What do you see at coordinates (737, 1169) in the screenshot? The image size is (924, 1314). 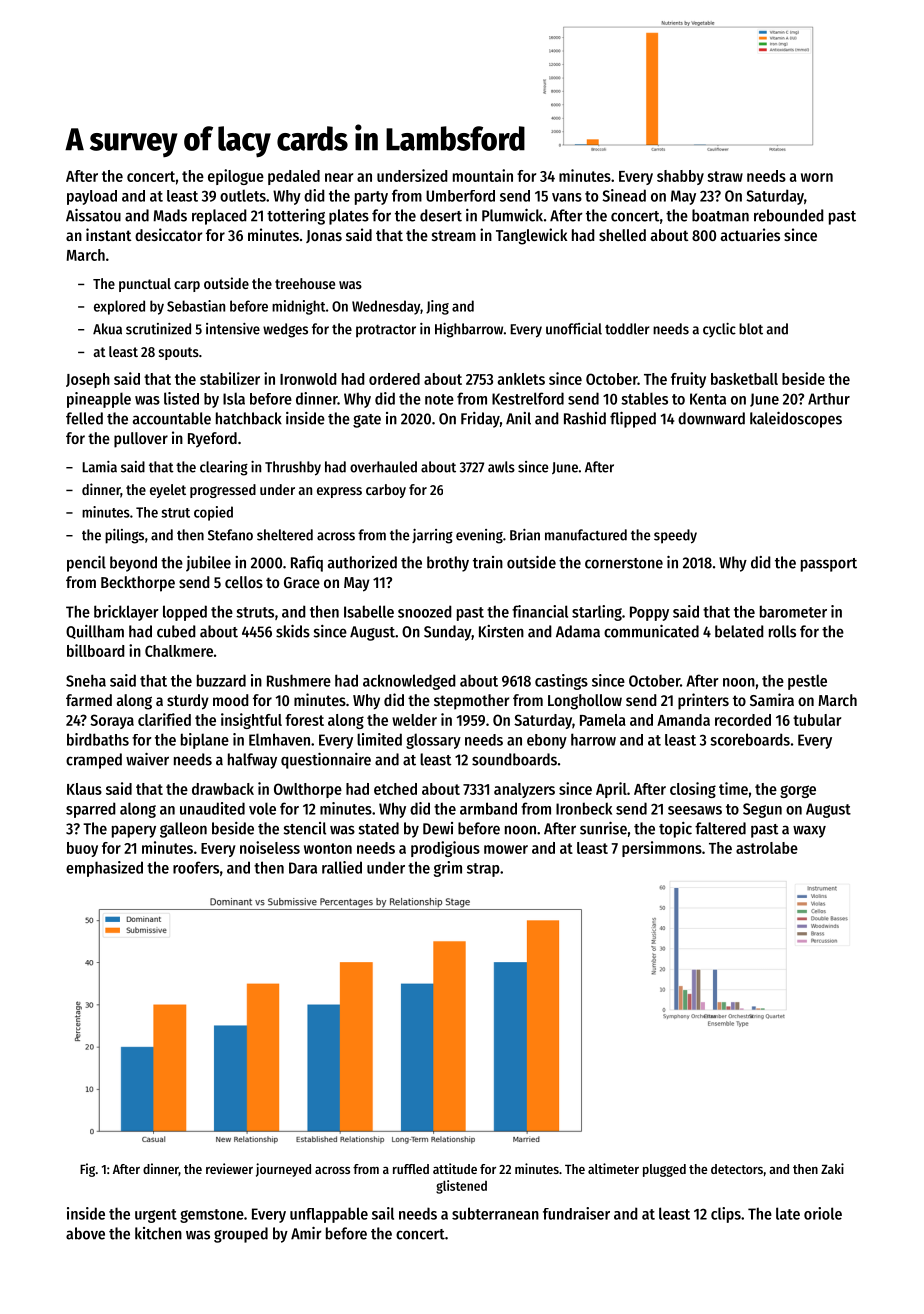 I see `detectors` at bounding box center [737, 1169].
